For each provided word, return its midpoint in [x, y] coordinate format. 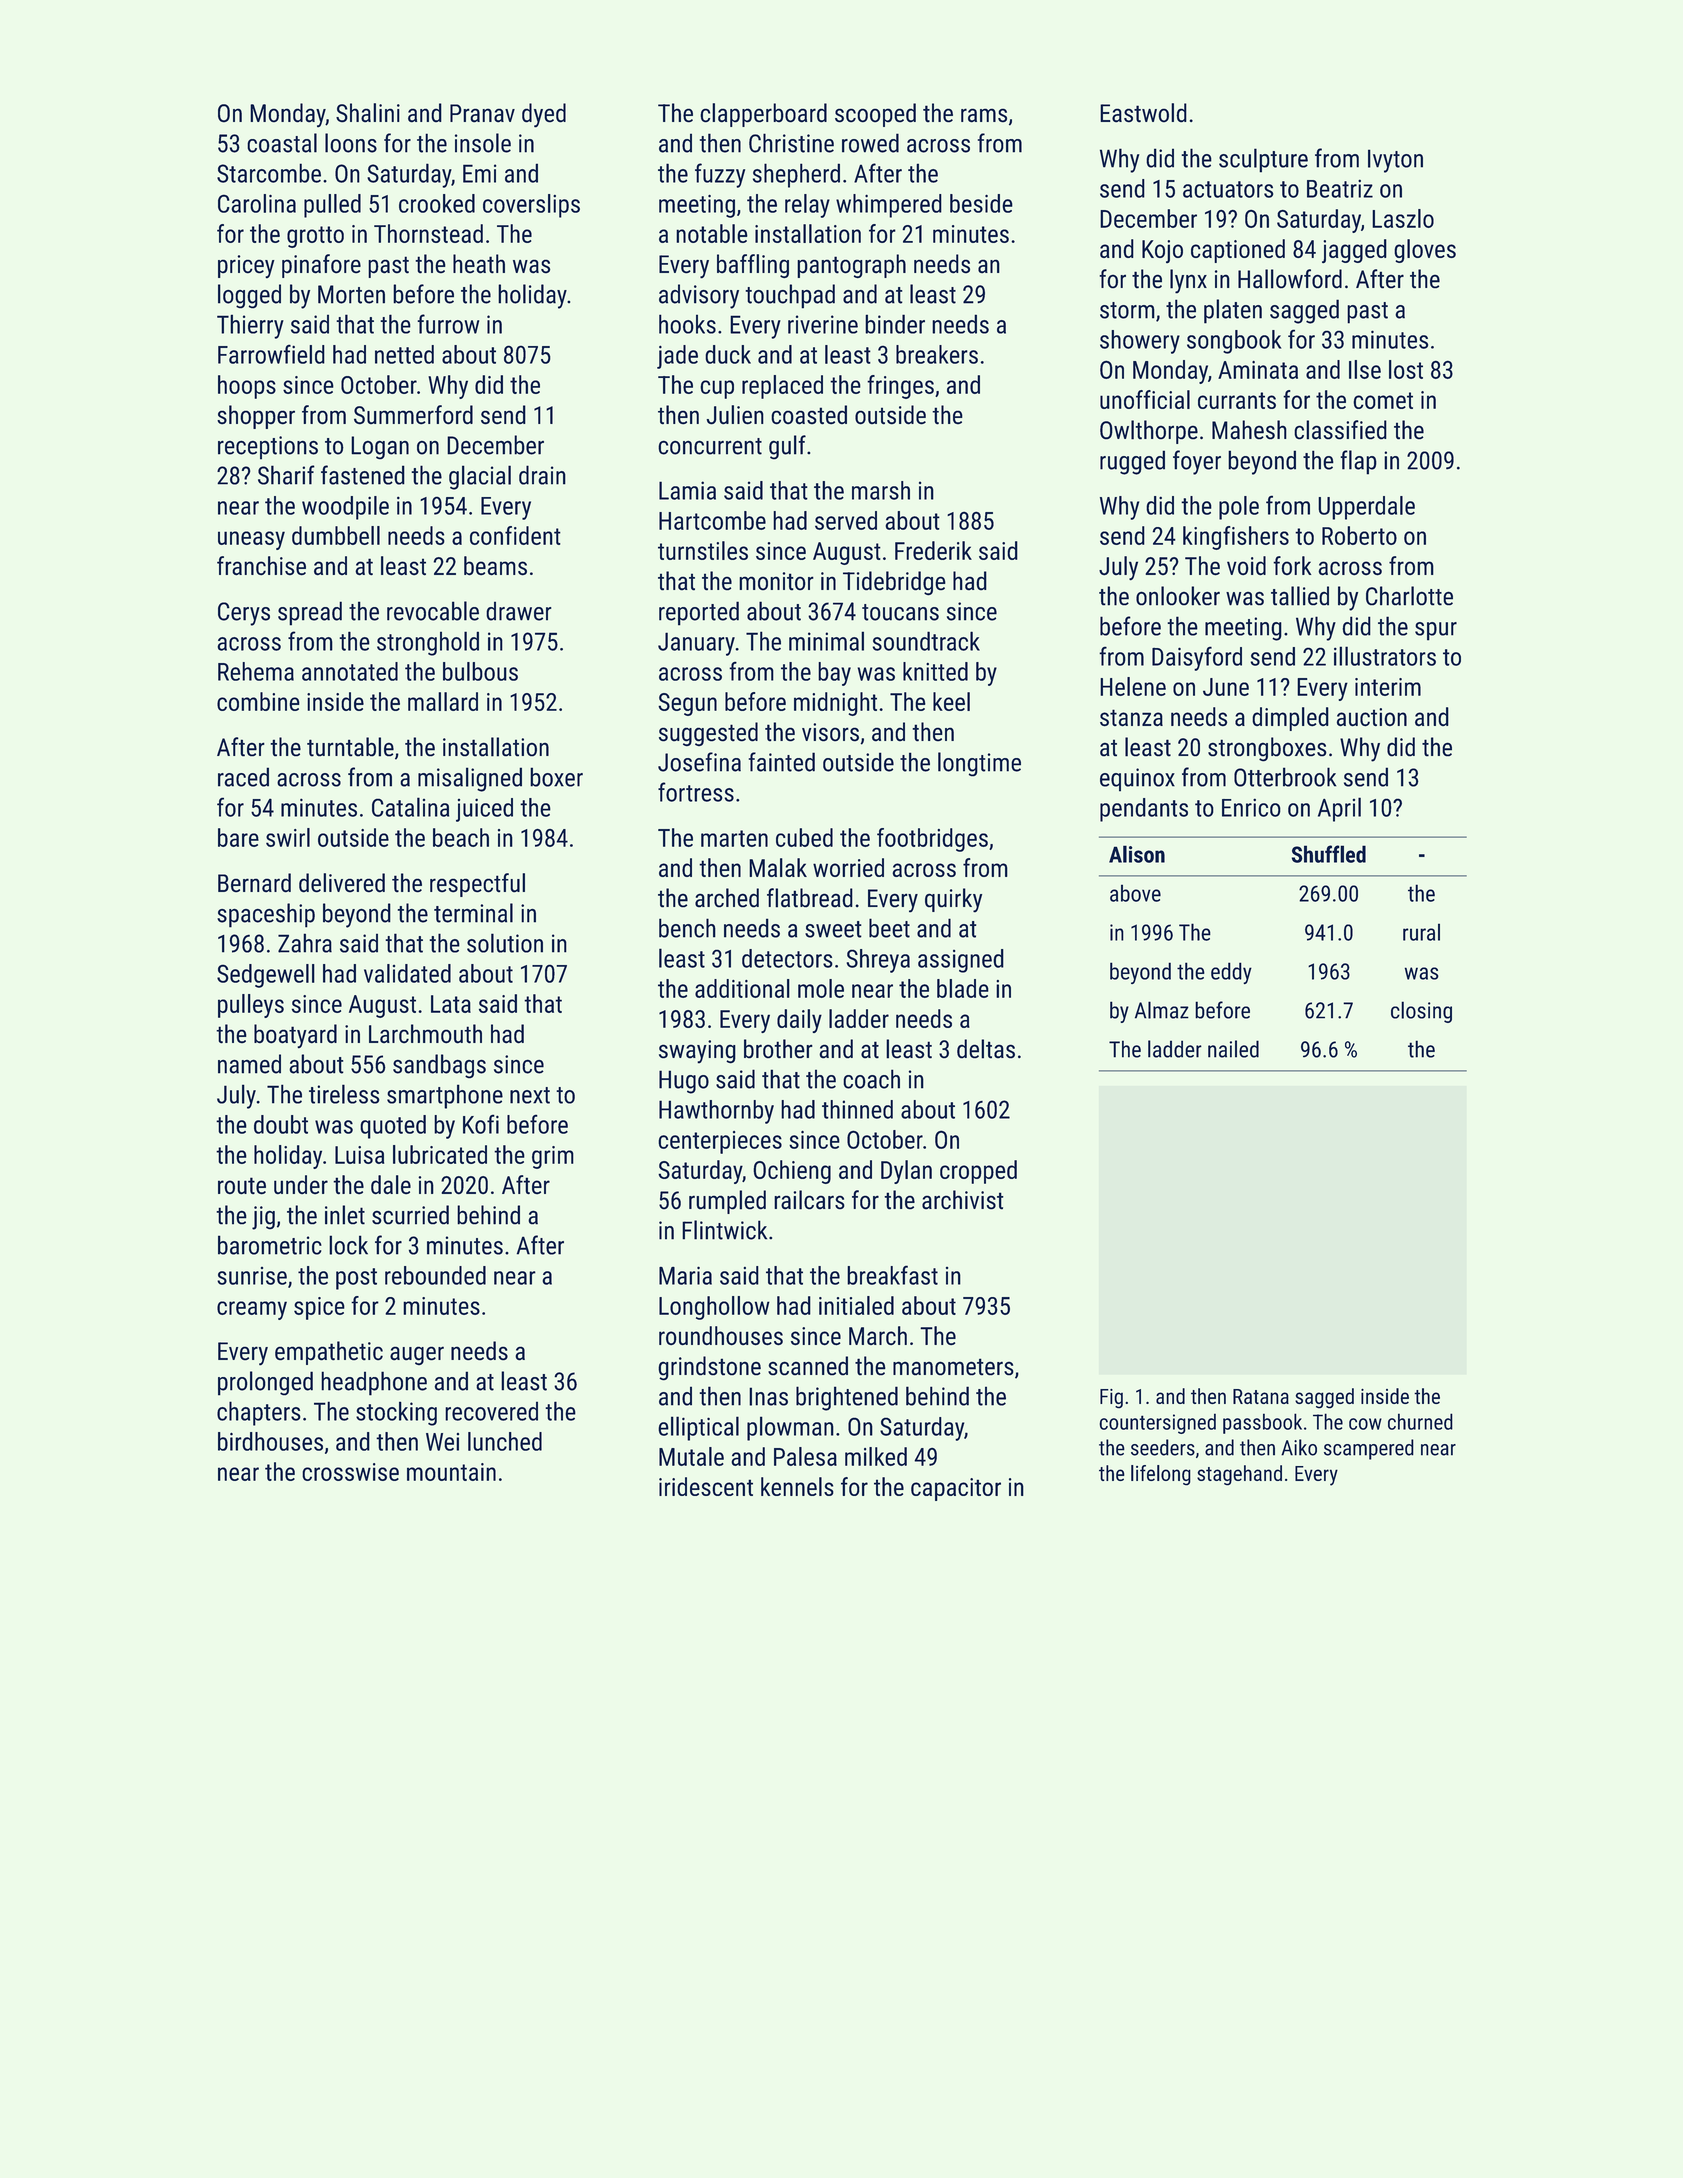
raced [243, 777]
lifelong [1161, 1475]
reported [699, 613]
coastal [282, 143]
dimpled [1290, 719]
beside [981, 203]
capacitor [956, 1489]
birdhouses [270, 1441]
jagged [1354, 251]
